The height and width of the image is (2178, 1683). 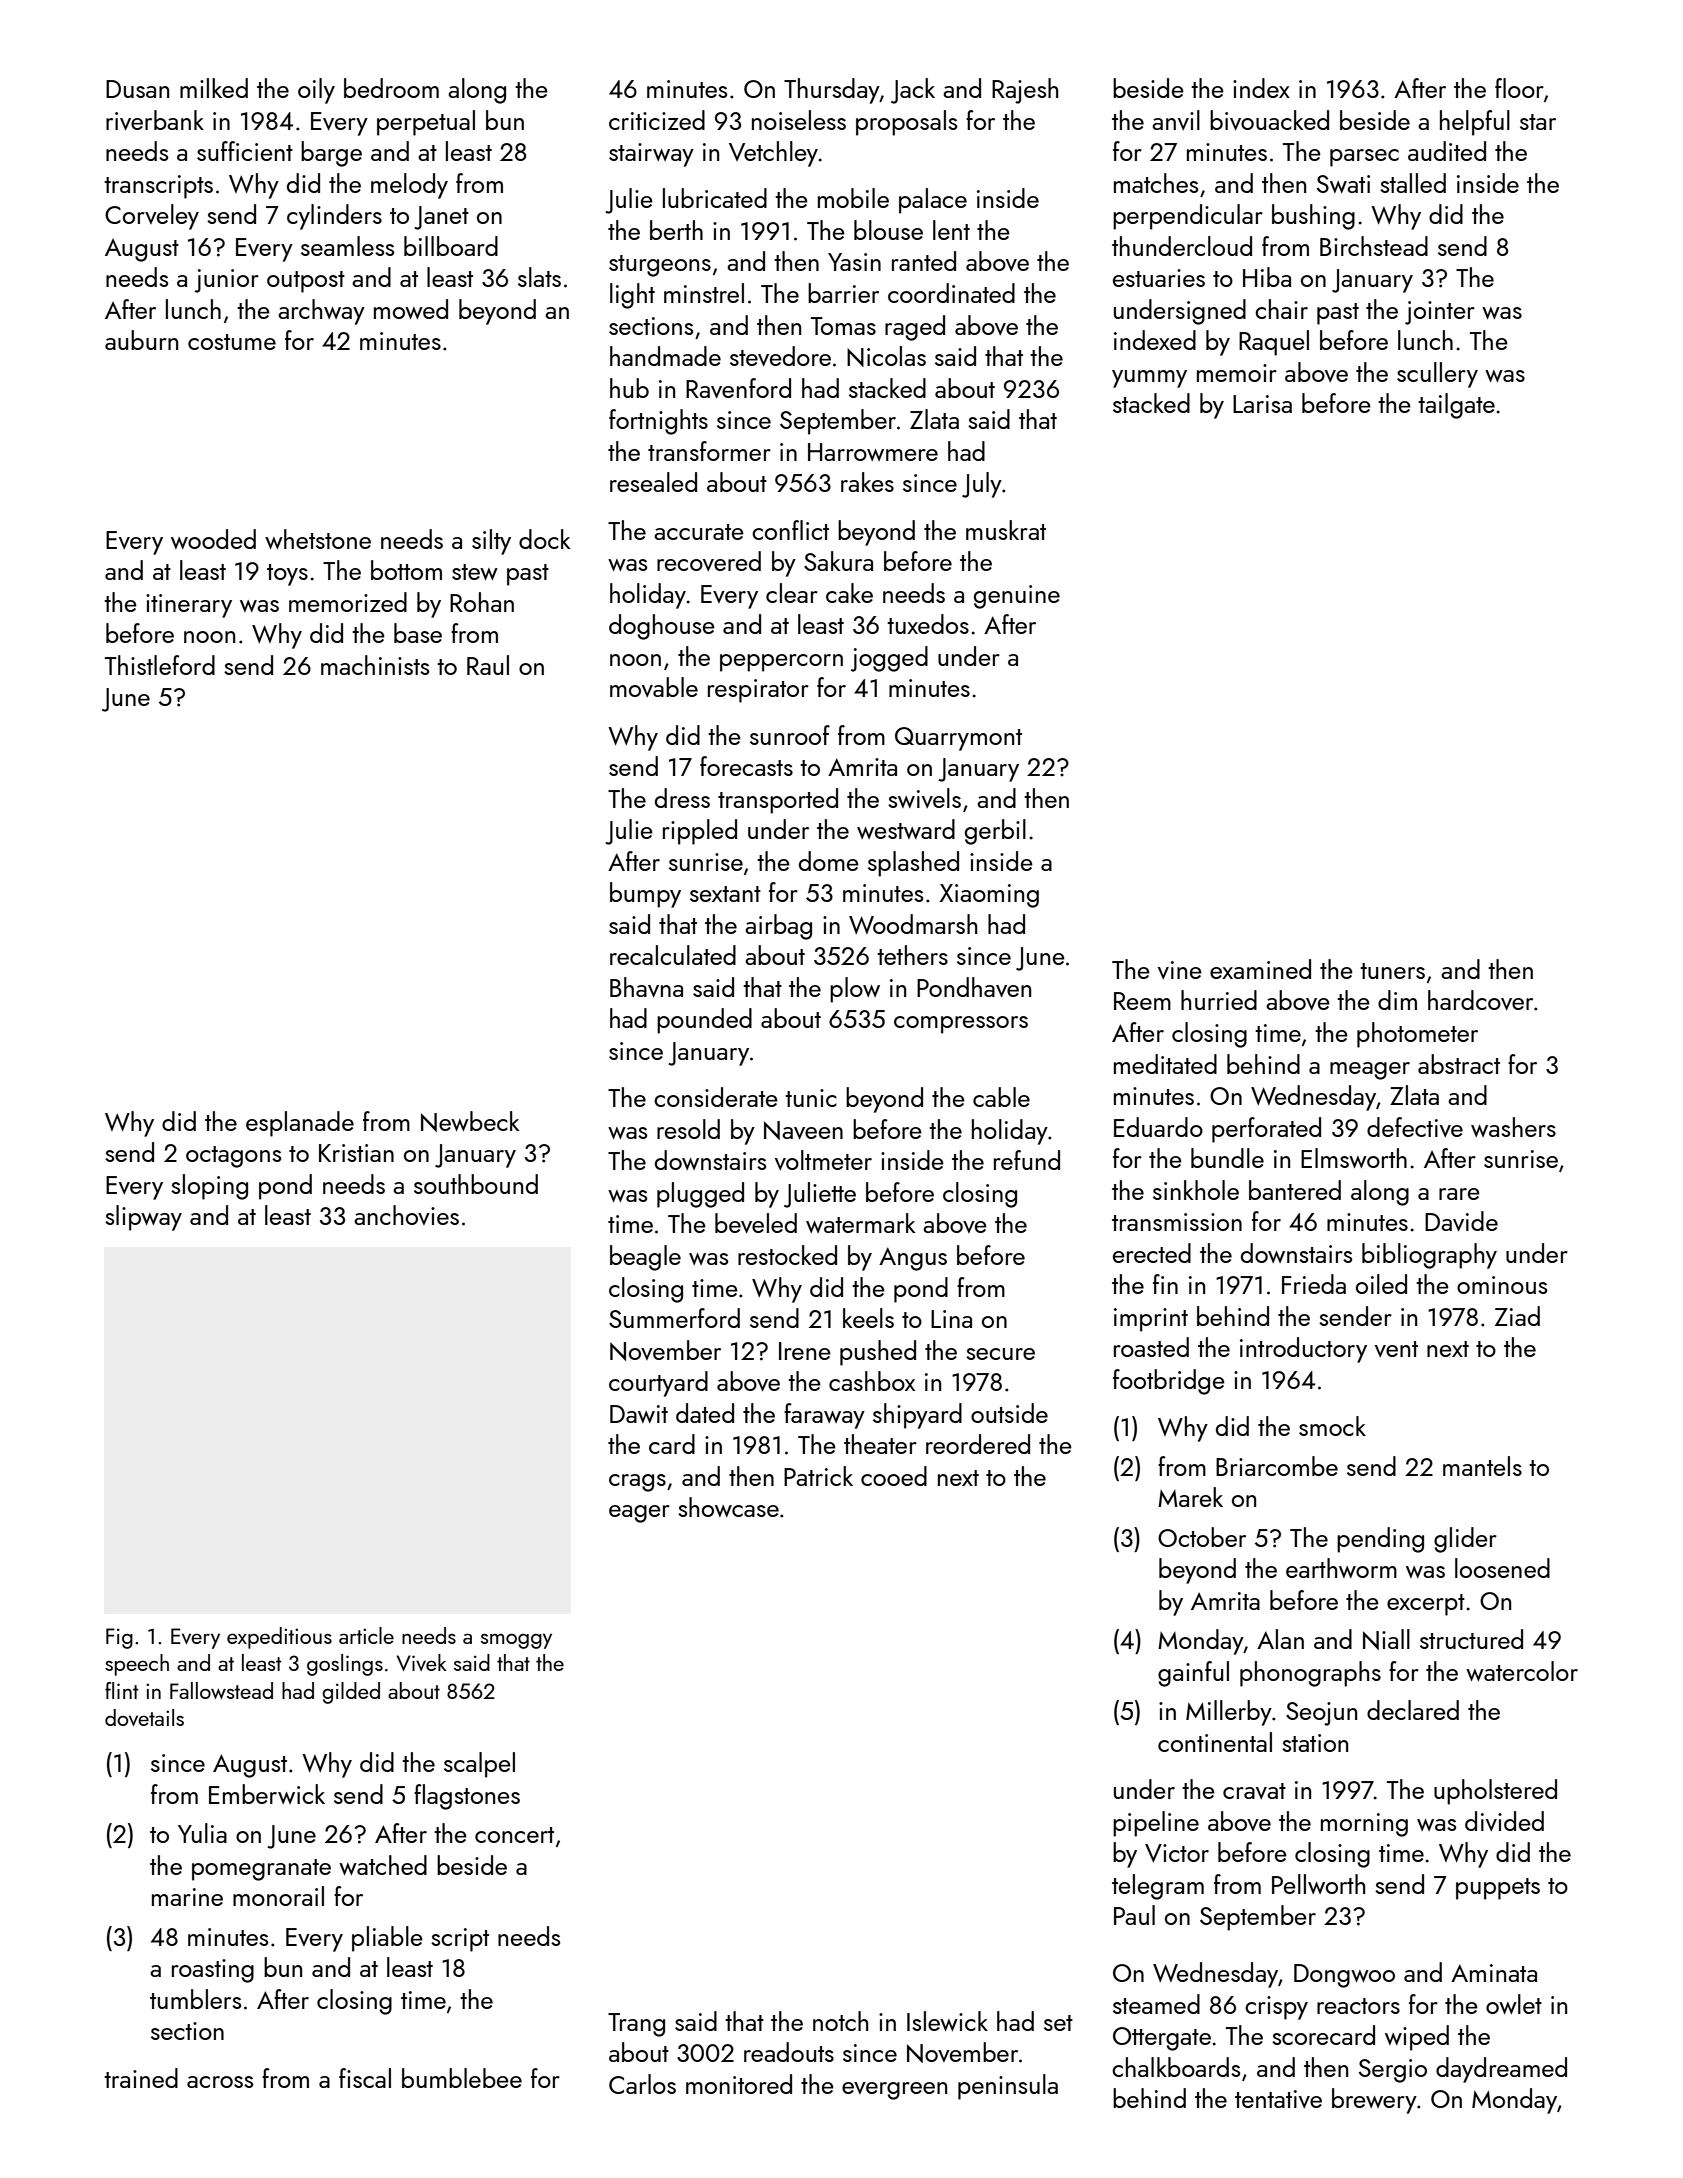 I want to click on octagons, so click(x=233, y=1157).
